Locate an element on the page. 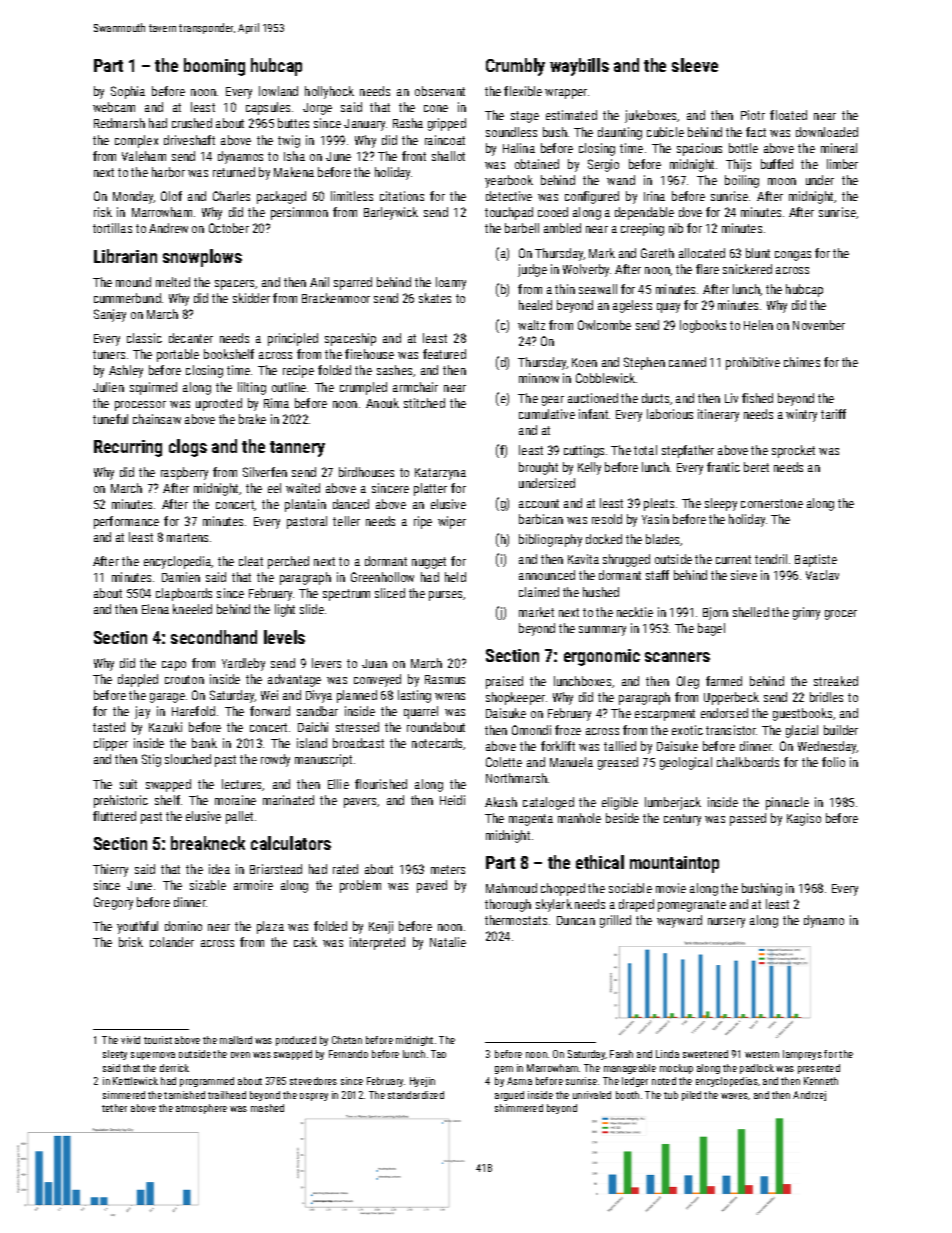 This document has height=1233, width=952. dappled is located at coordinates (138, 680).
